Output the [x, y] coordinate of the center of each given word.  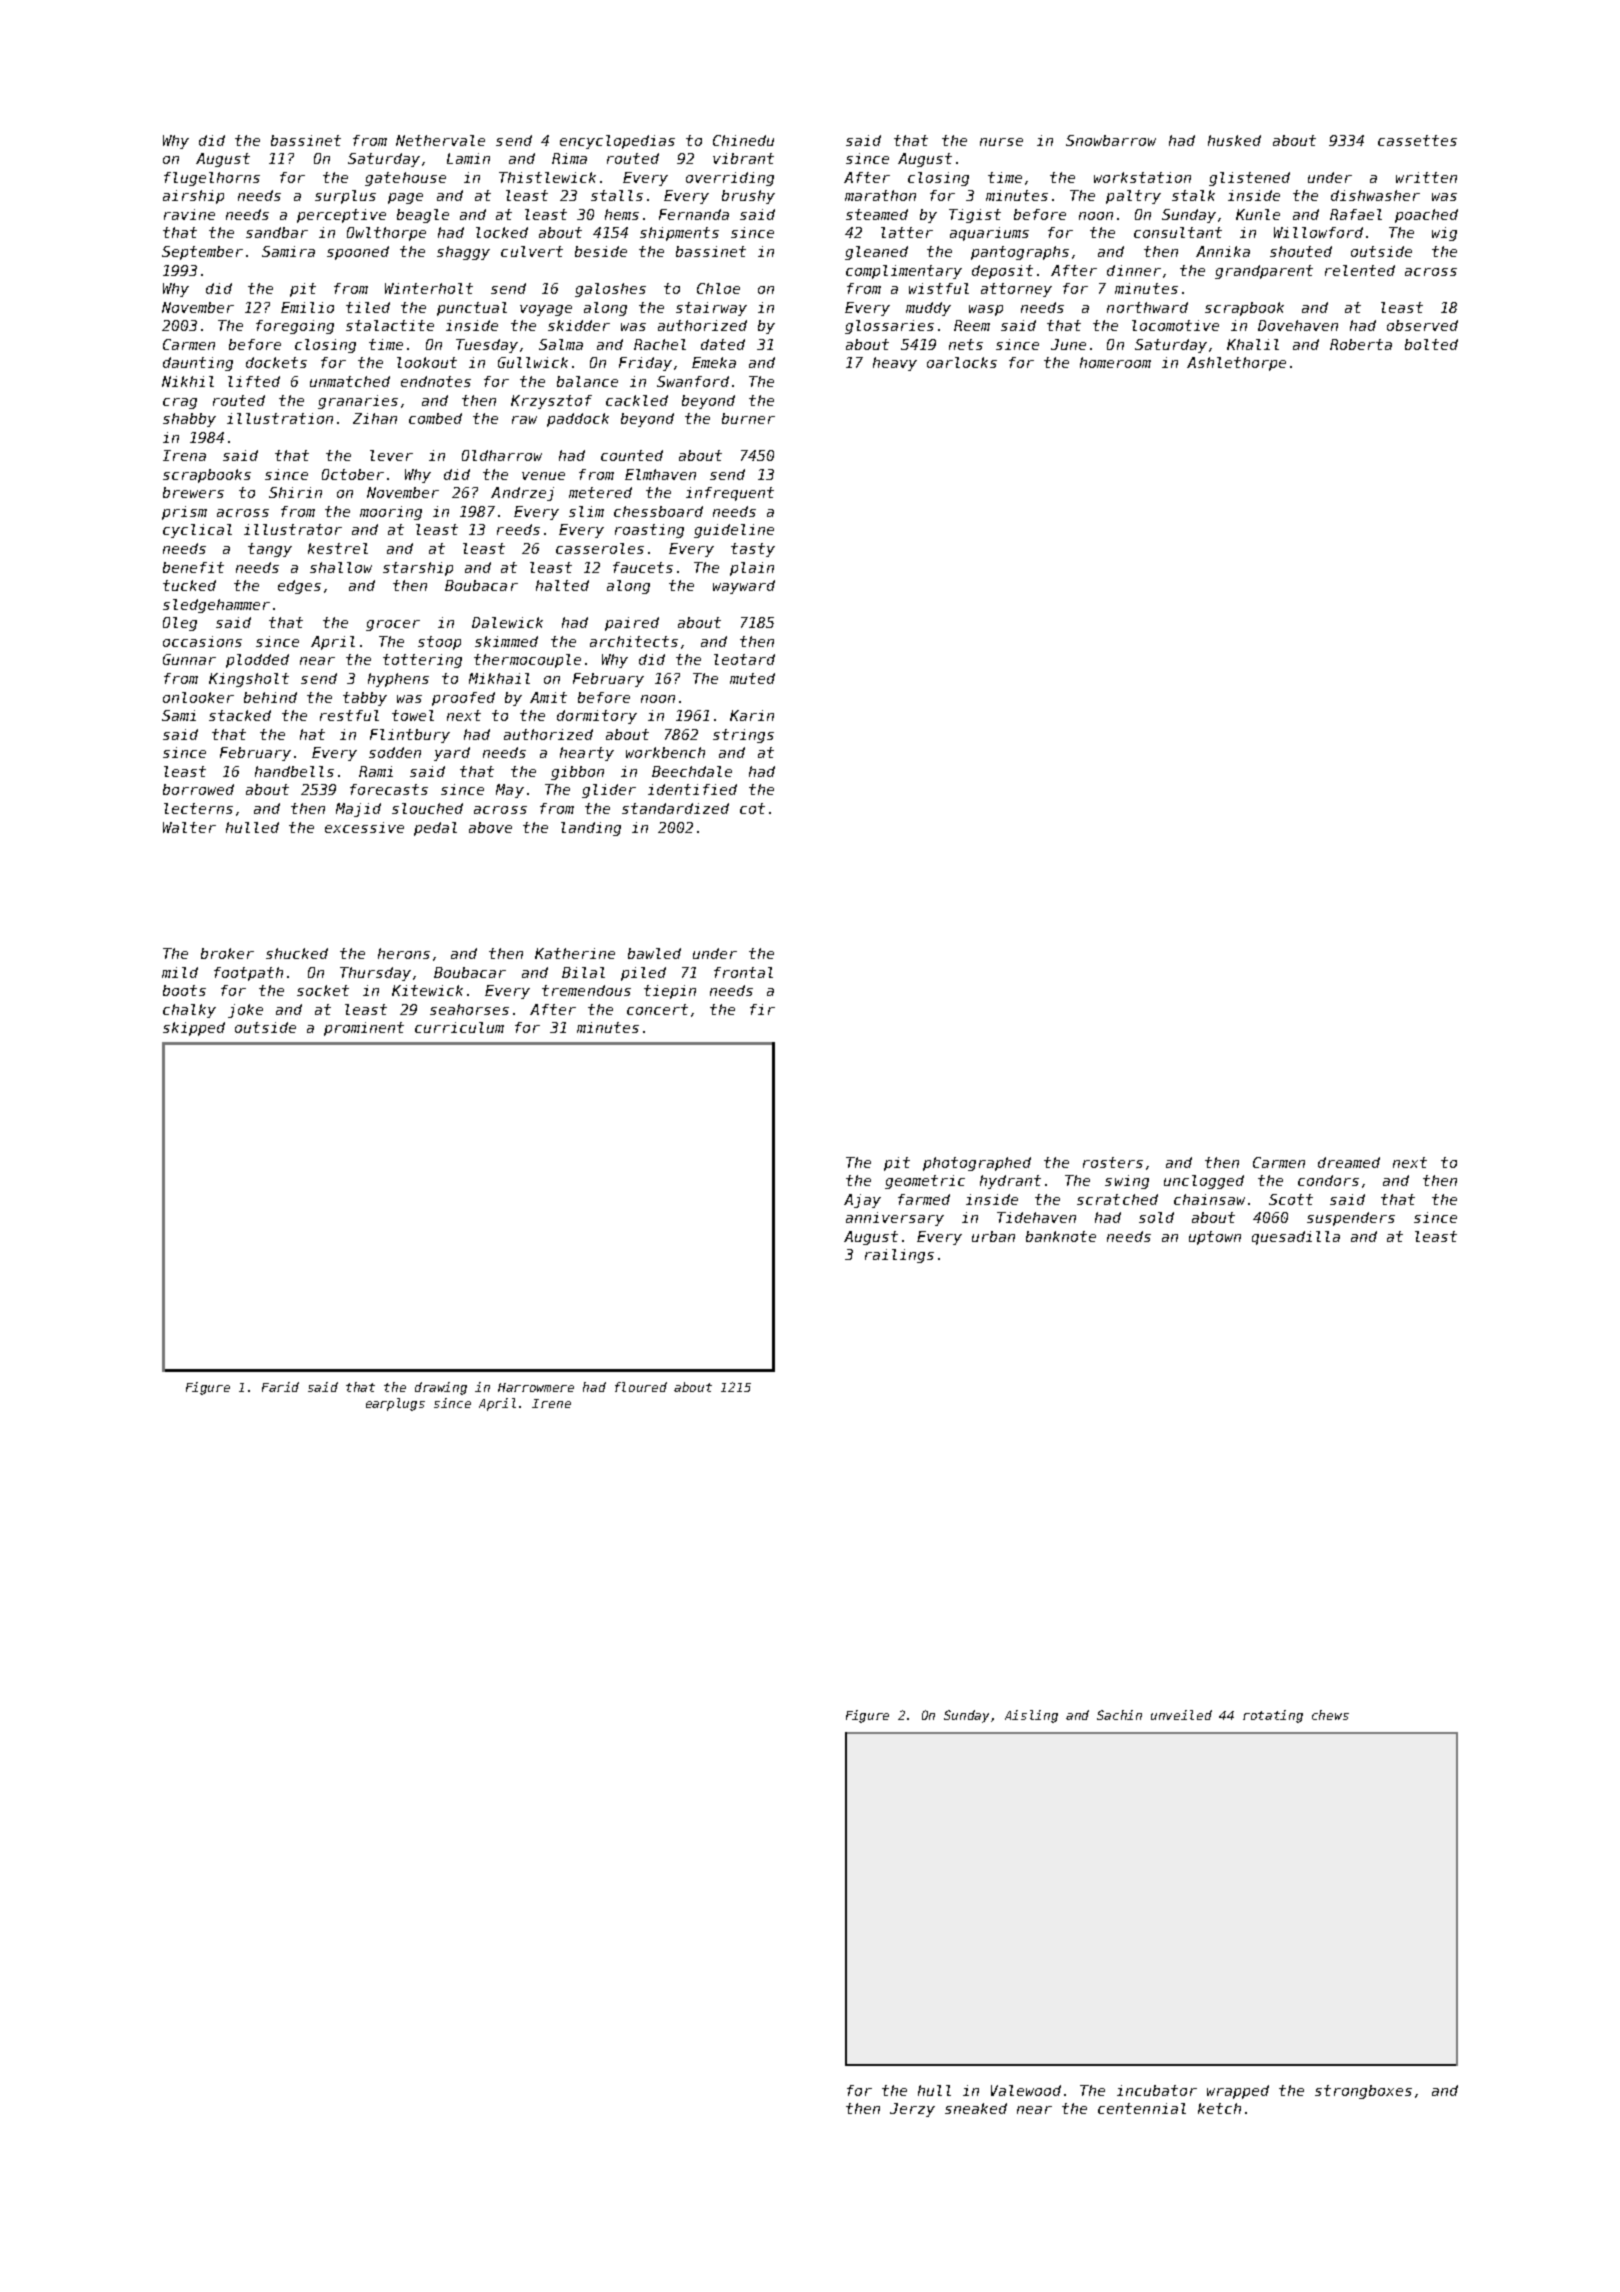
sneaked [976, 2108]
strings [743, 736]
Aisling [1031, 1716]
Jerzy [912, 2110]
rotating [1273, 1716]
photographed [977, 1164]
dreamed [1349, 1162]
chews [1330, 1715]
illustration [280, 418]
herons [404, 953]
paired [632, 624]
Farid [280, 1387]
